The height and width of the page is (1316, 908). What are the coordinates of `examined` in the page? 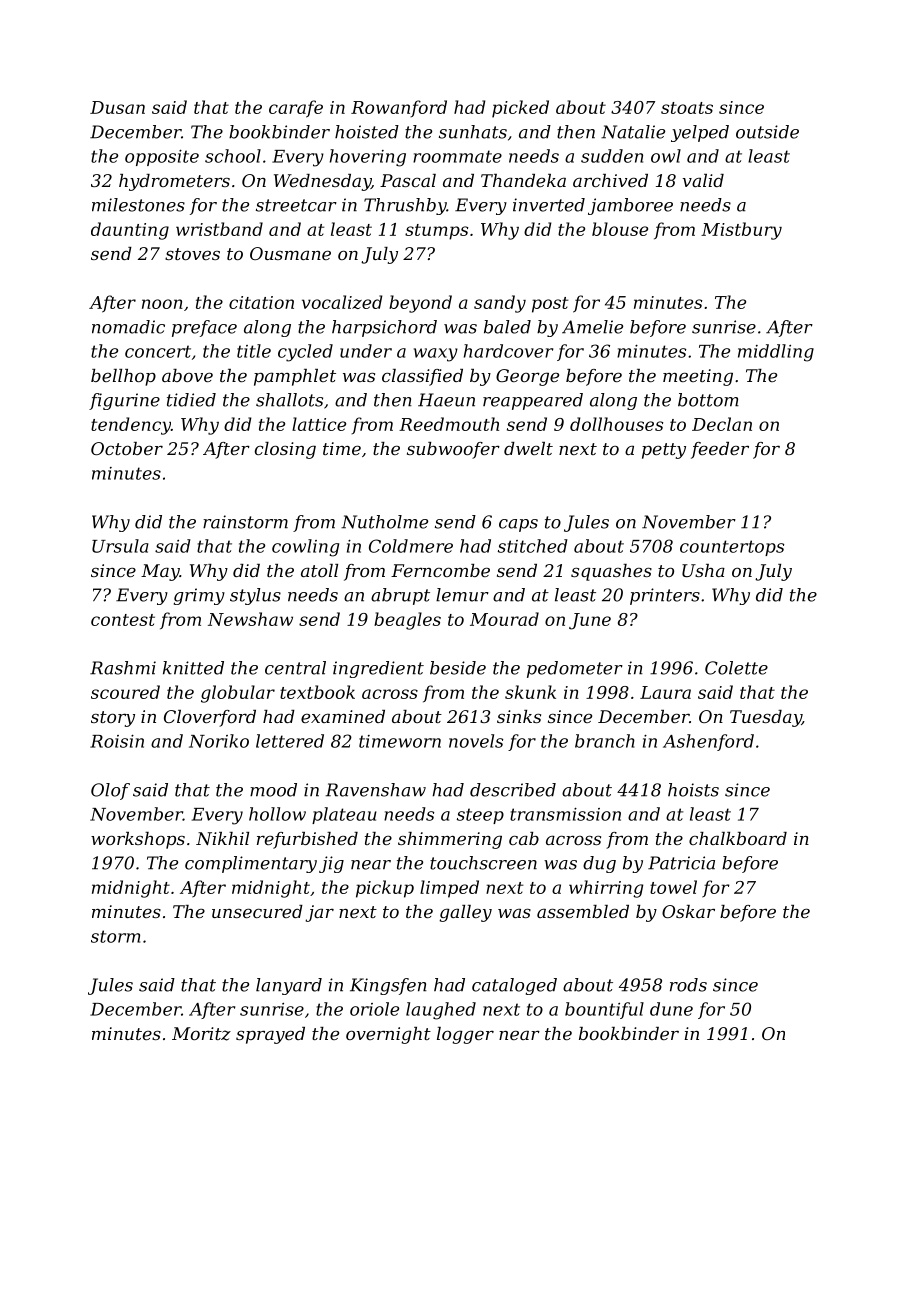 It's located at (343, 716).
